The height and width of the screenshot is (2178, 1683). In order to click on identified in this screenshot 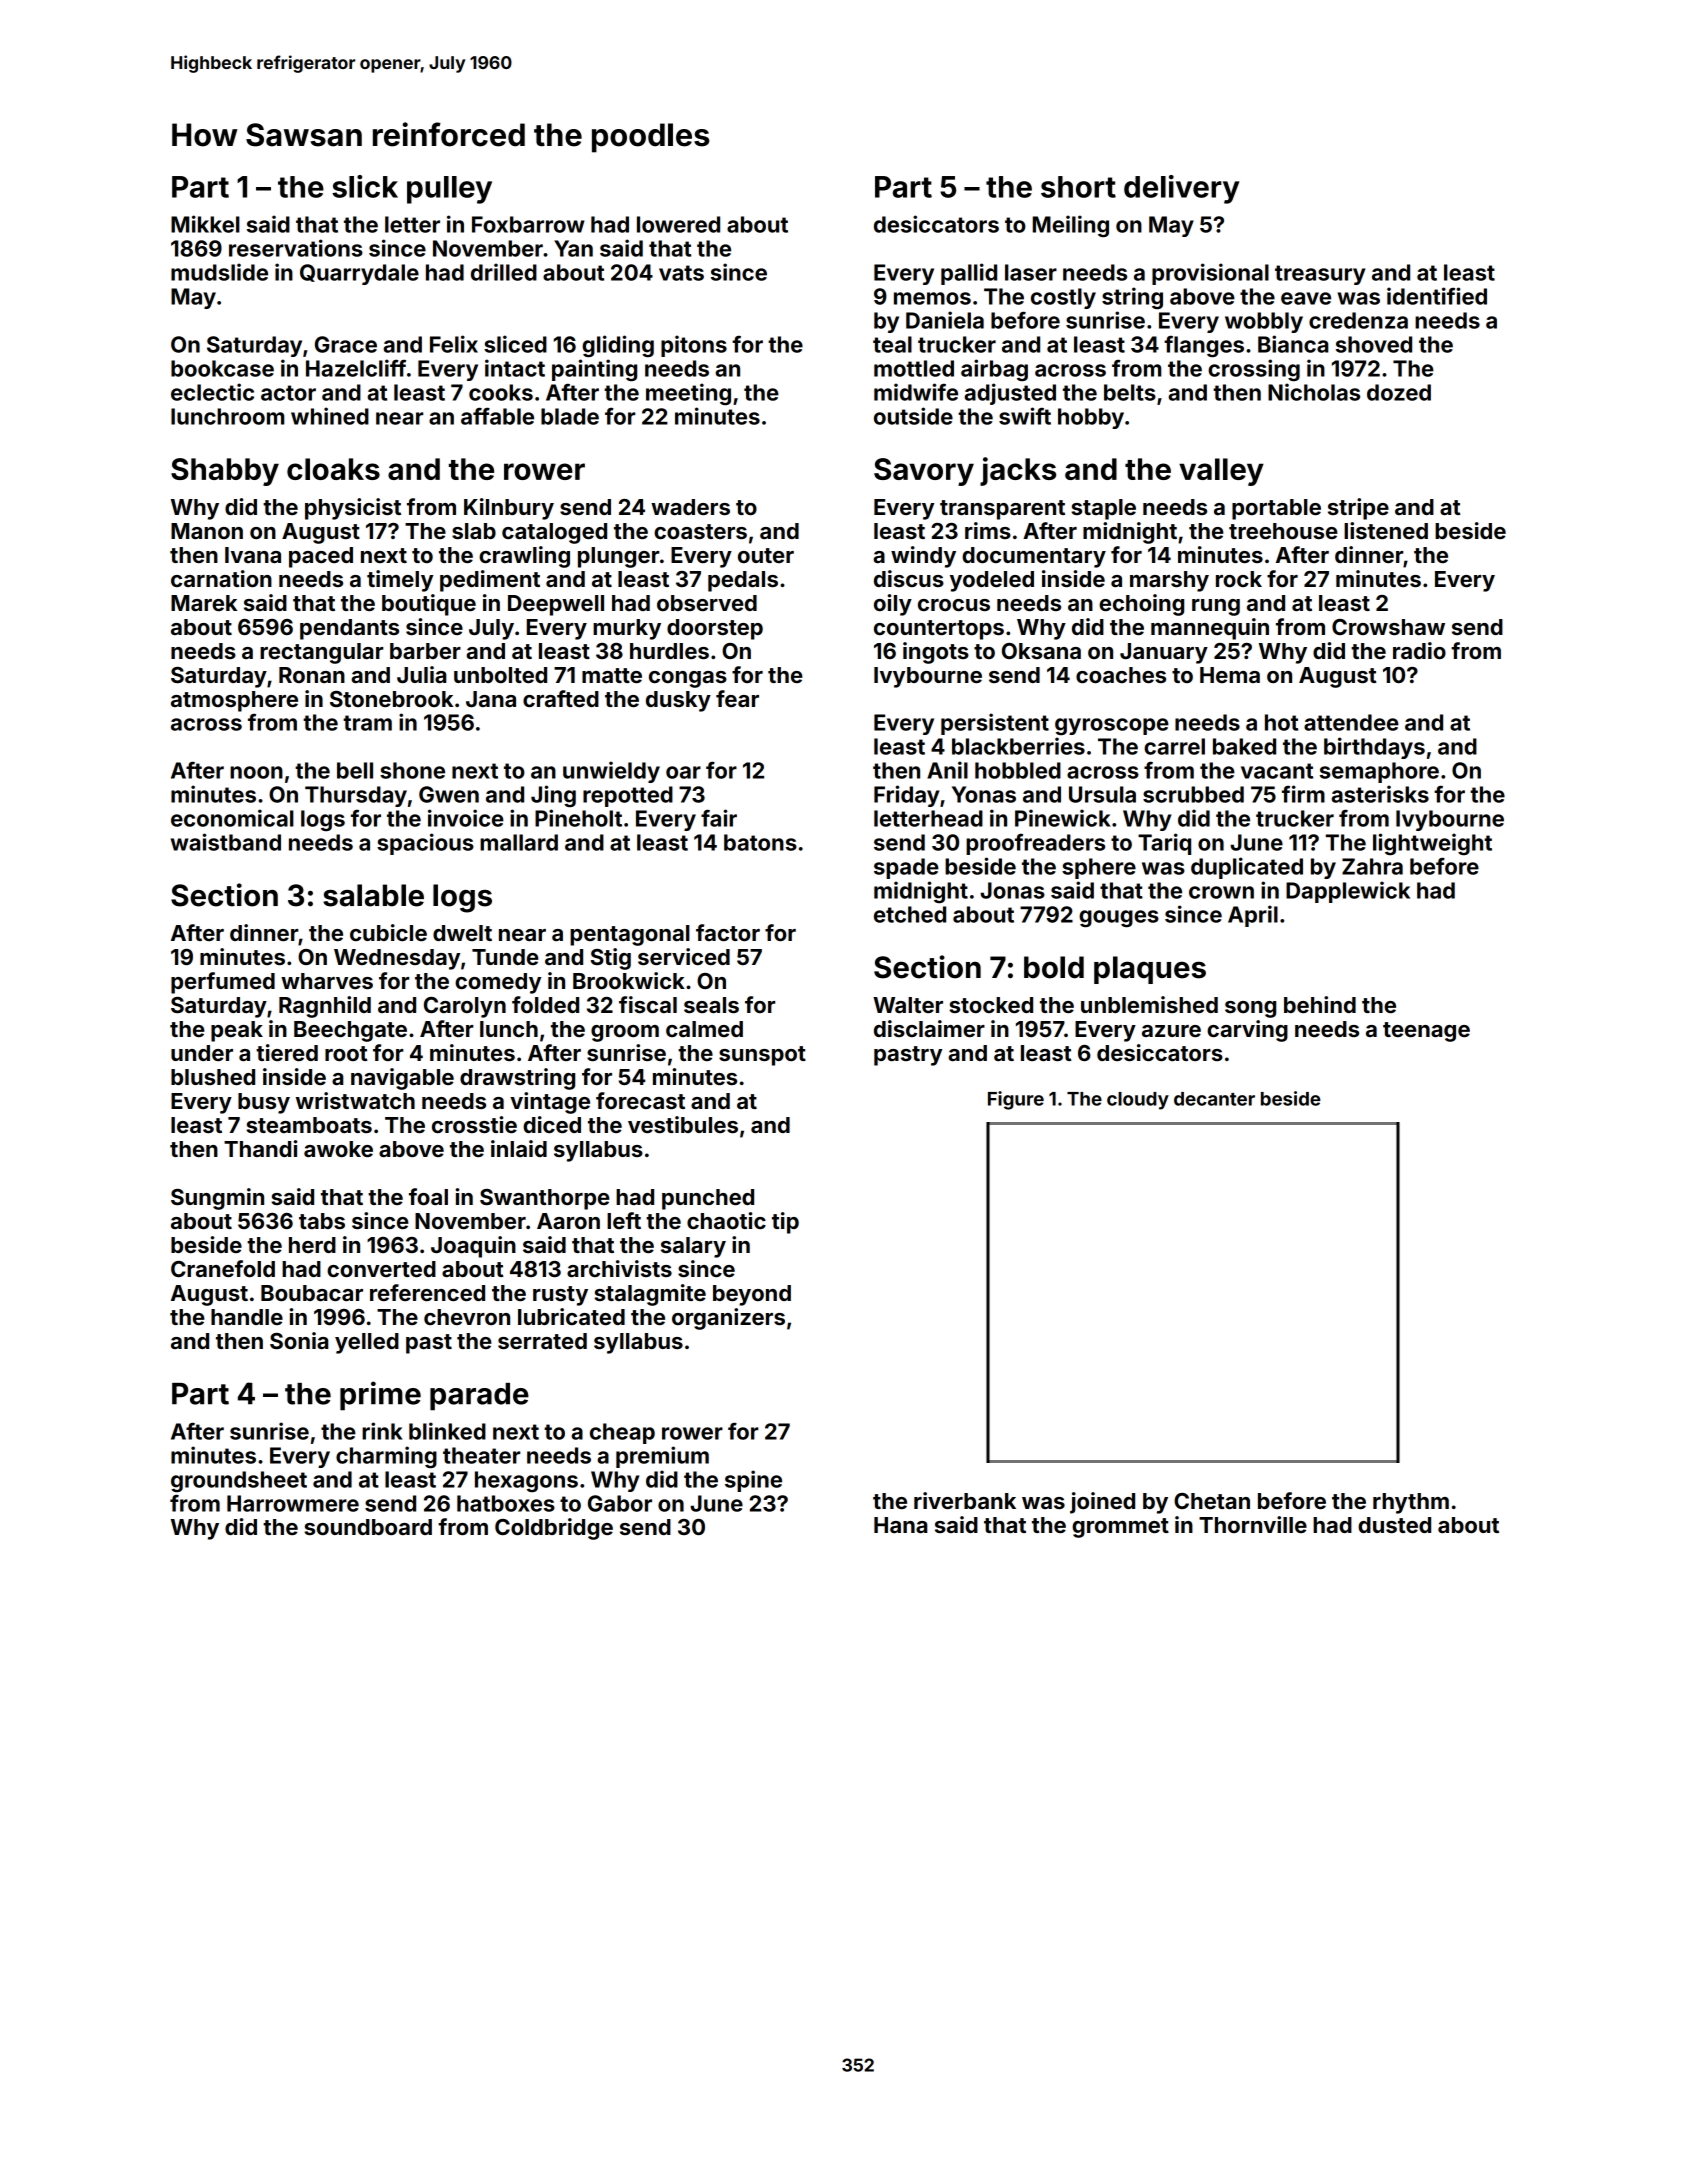, I will do `click(1437, 296)`.
